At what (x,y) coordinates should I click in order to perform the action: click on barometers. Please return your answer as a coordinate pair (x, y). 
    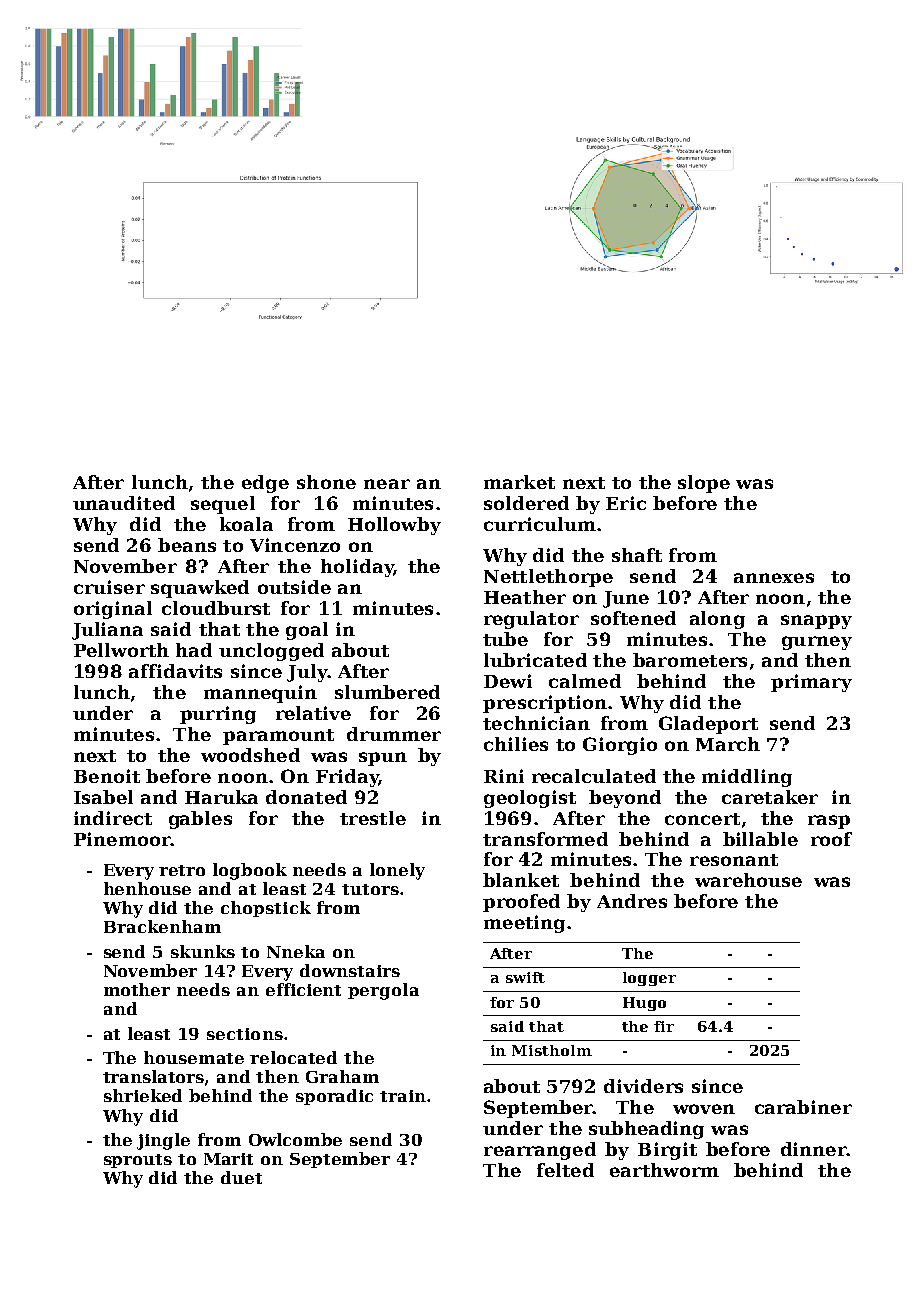
    Looking at the image, I should click on (690, 660).
